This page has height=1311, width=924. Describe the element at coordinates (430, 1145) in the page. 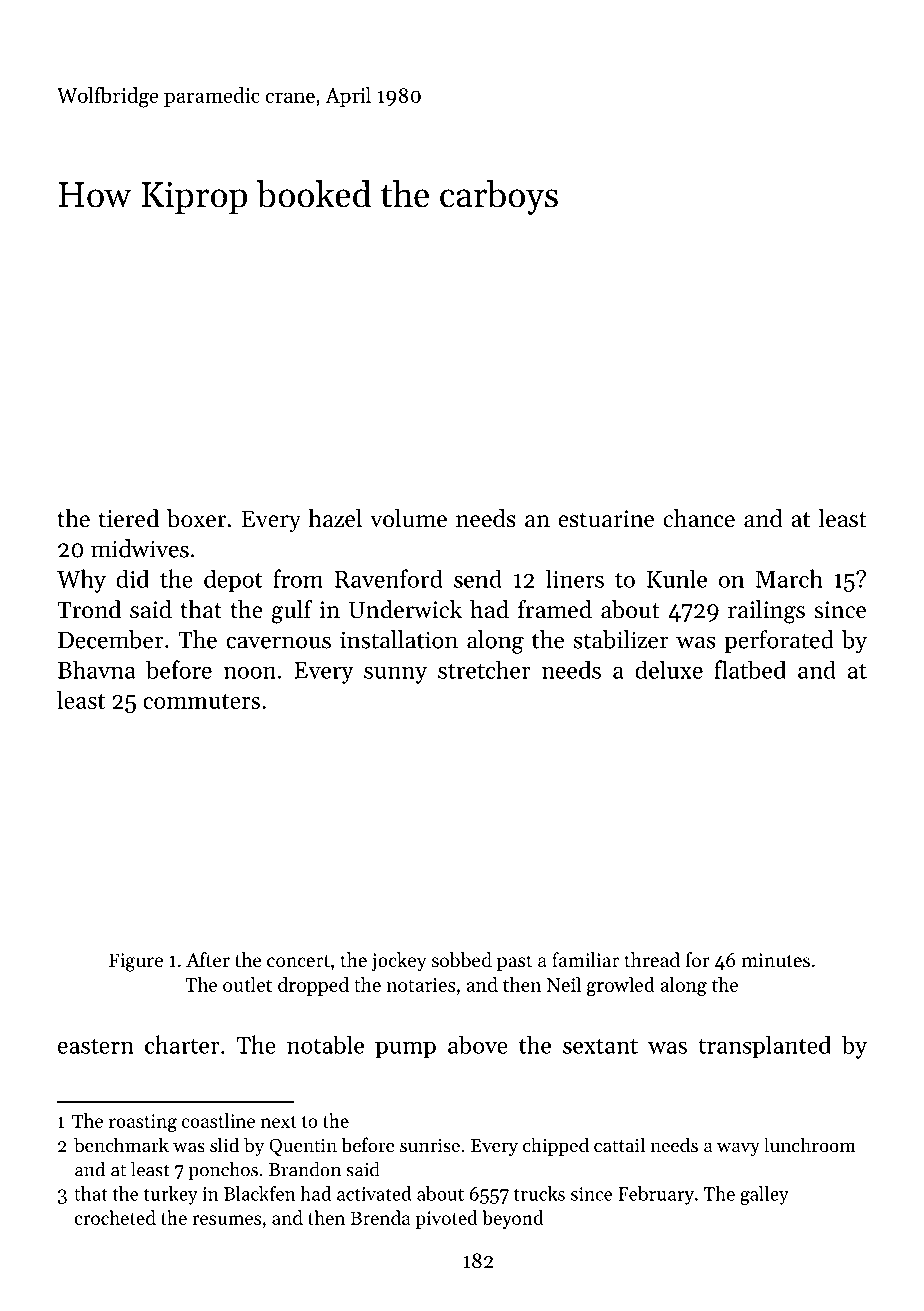

I see `sunrise` at that location.
